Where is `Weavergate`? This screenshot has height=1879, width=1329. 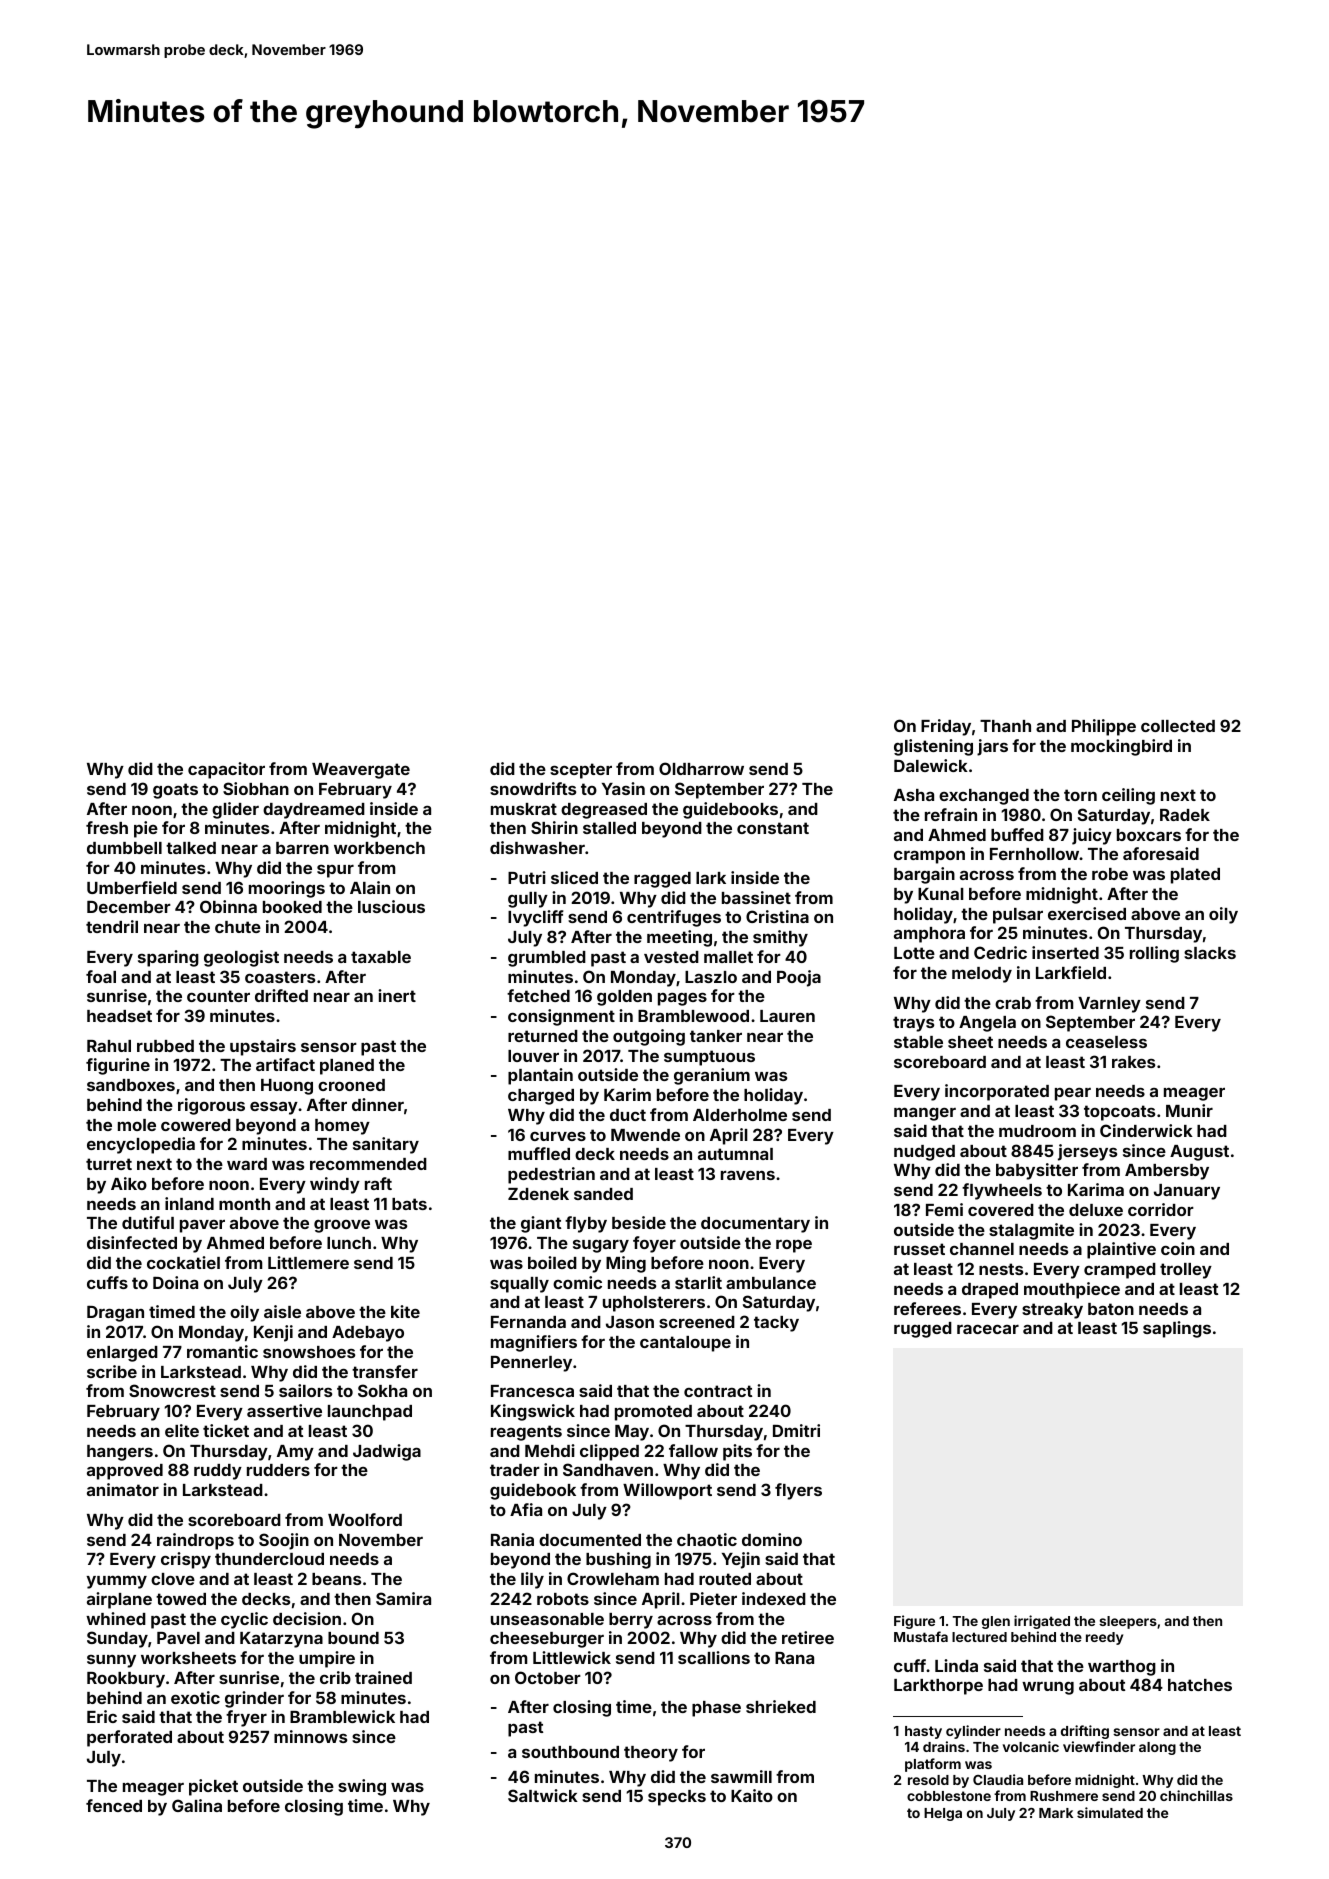
Weavergate is located at coordinates (361, 771).
